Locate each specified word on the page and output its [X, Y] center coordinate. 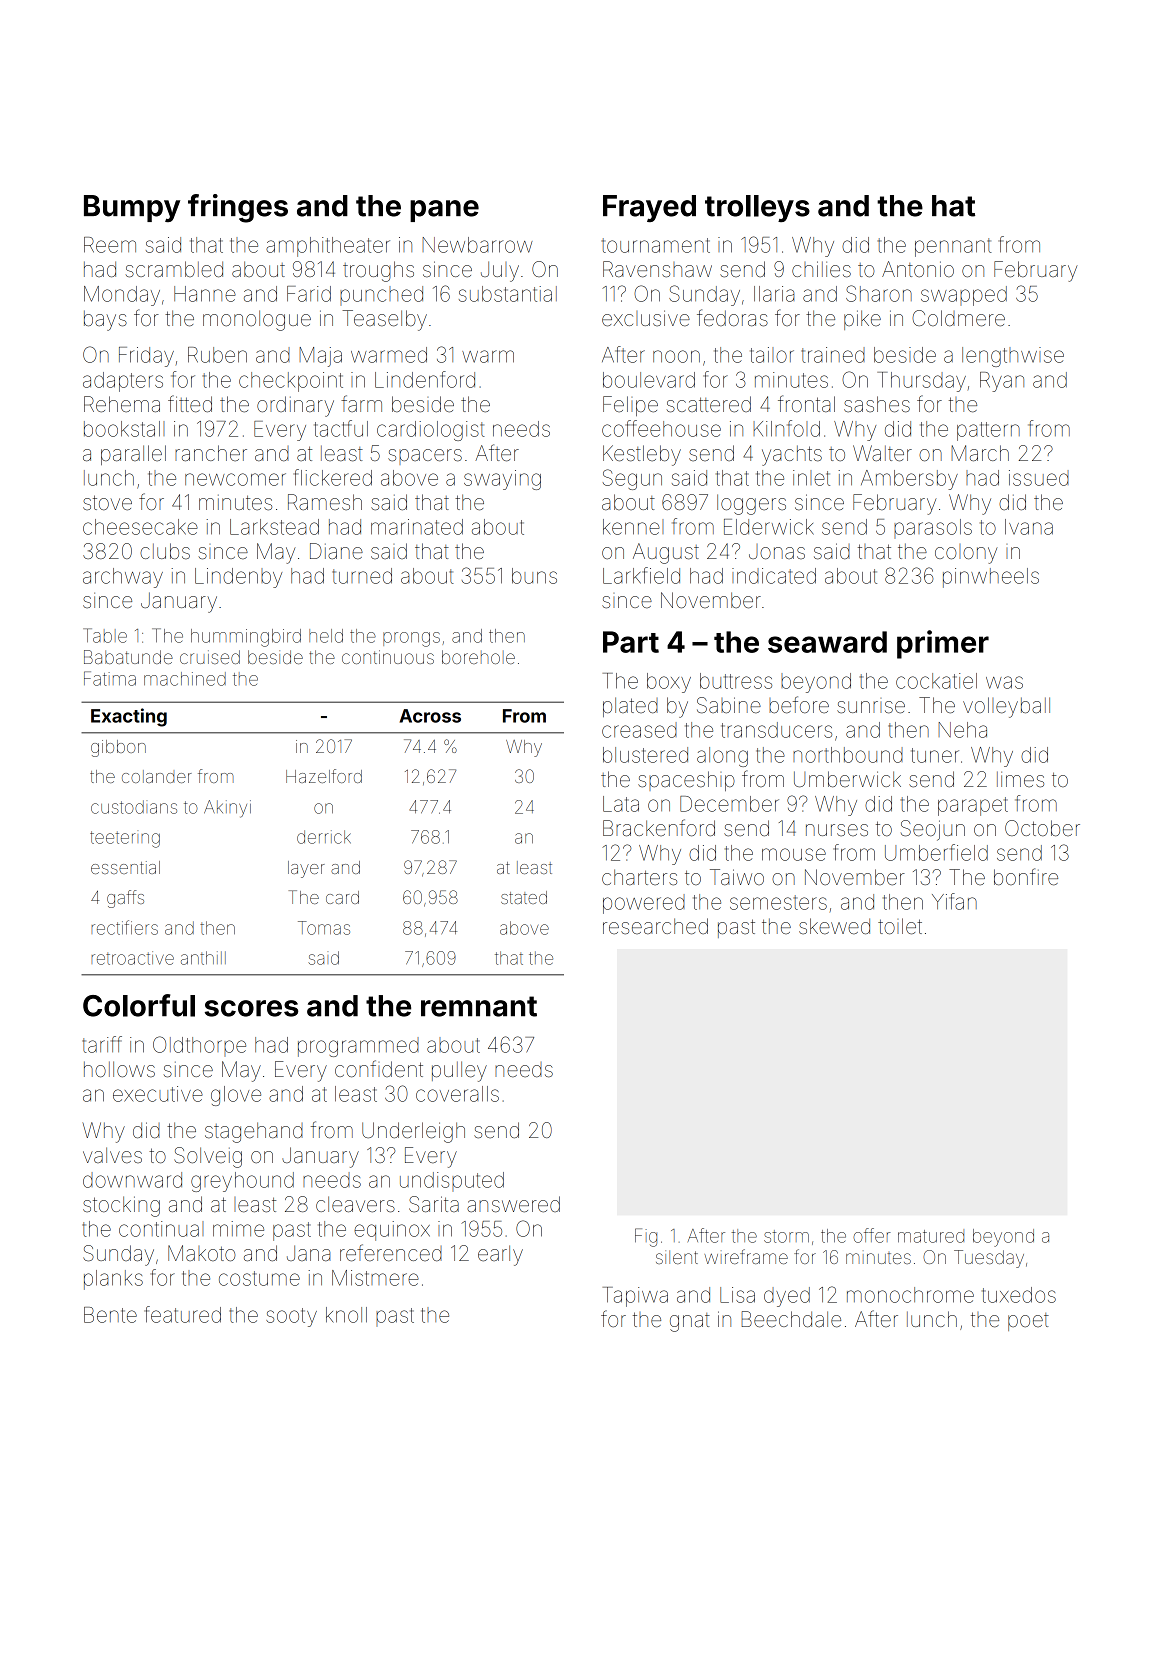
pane [444, 211]
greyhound [242, 1182]
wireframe [746, 1256]
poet [1028, 1322]
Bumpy [132, 208]
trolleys [757, 208]
